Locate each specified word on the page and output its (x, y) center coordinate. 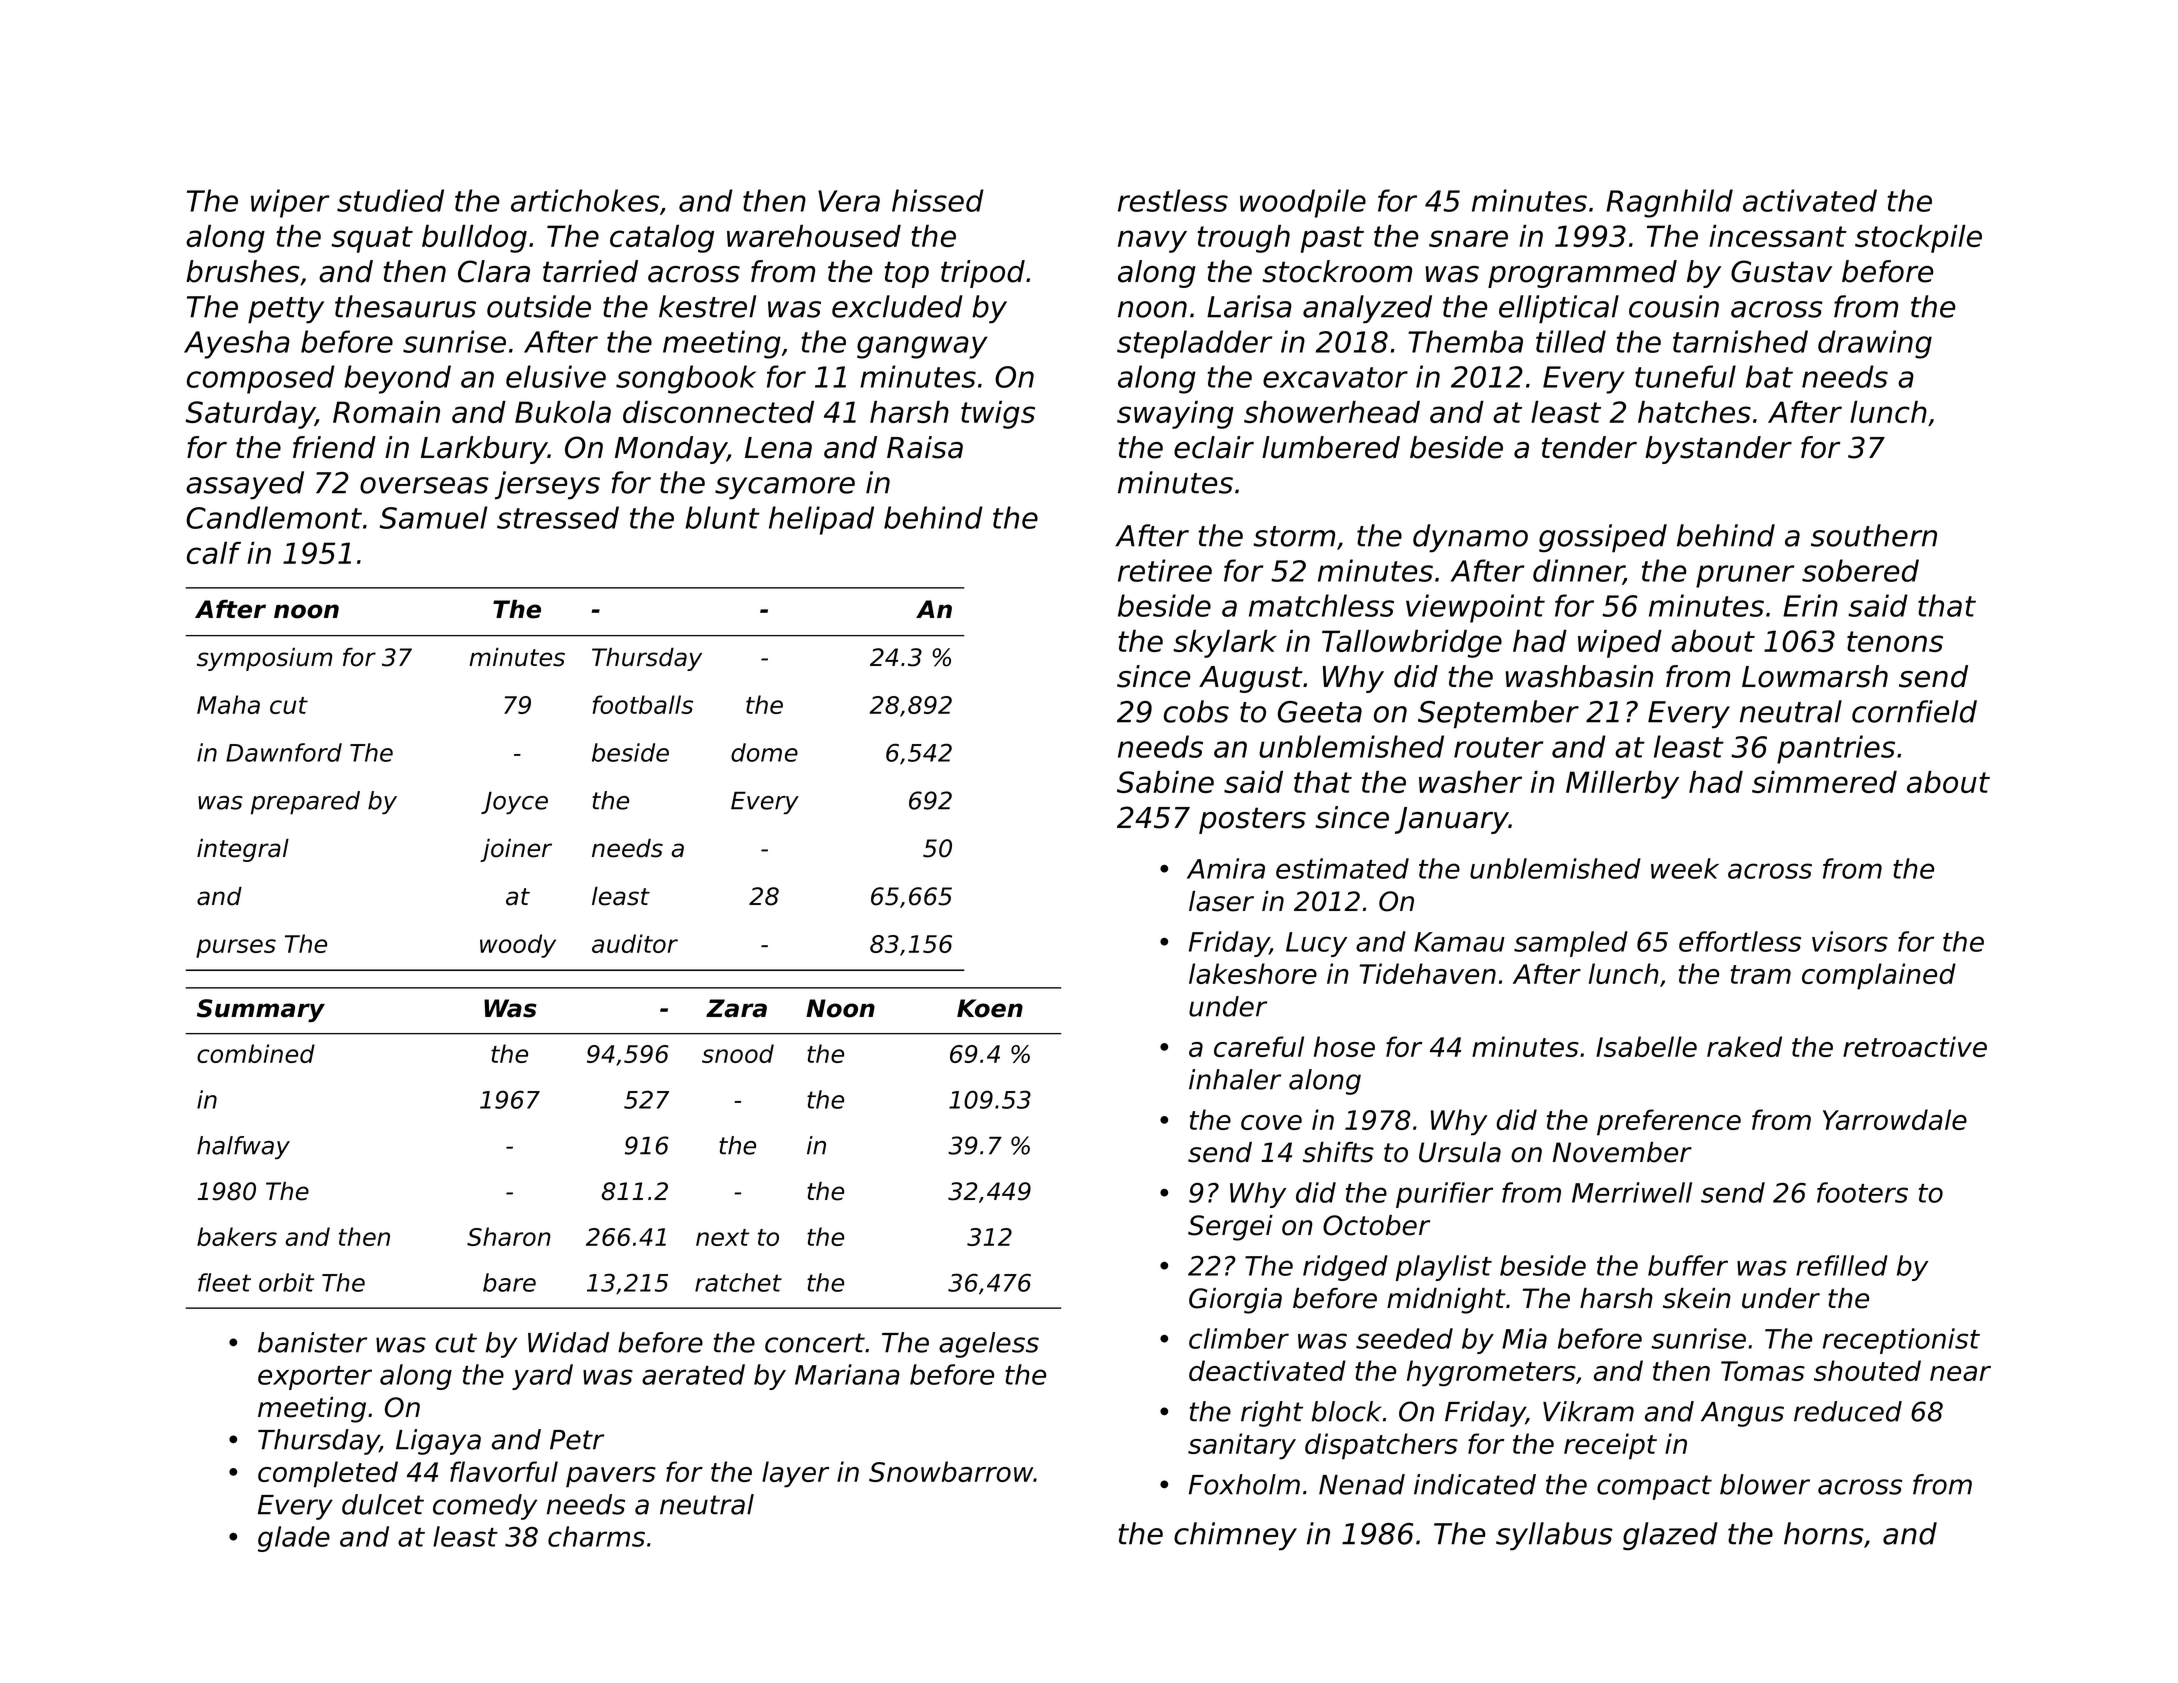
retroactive (1915, 1046)
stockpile (1918, 239)
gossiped (1603, 538)
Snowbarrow (951, 1471)
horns (1824, 1533)
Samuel (433, 517)
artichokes (585, 200)
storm (1294, 536)
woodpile (1303, 203)
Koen (990, 1008)
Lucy (1316, 944)
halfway (243, 1147)
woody (518, 946)
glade (294, 1539)
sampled (1571, 944)
